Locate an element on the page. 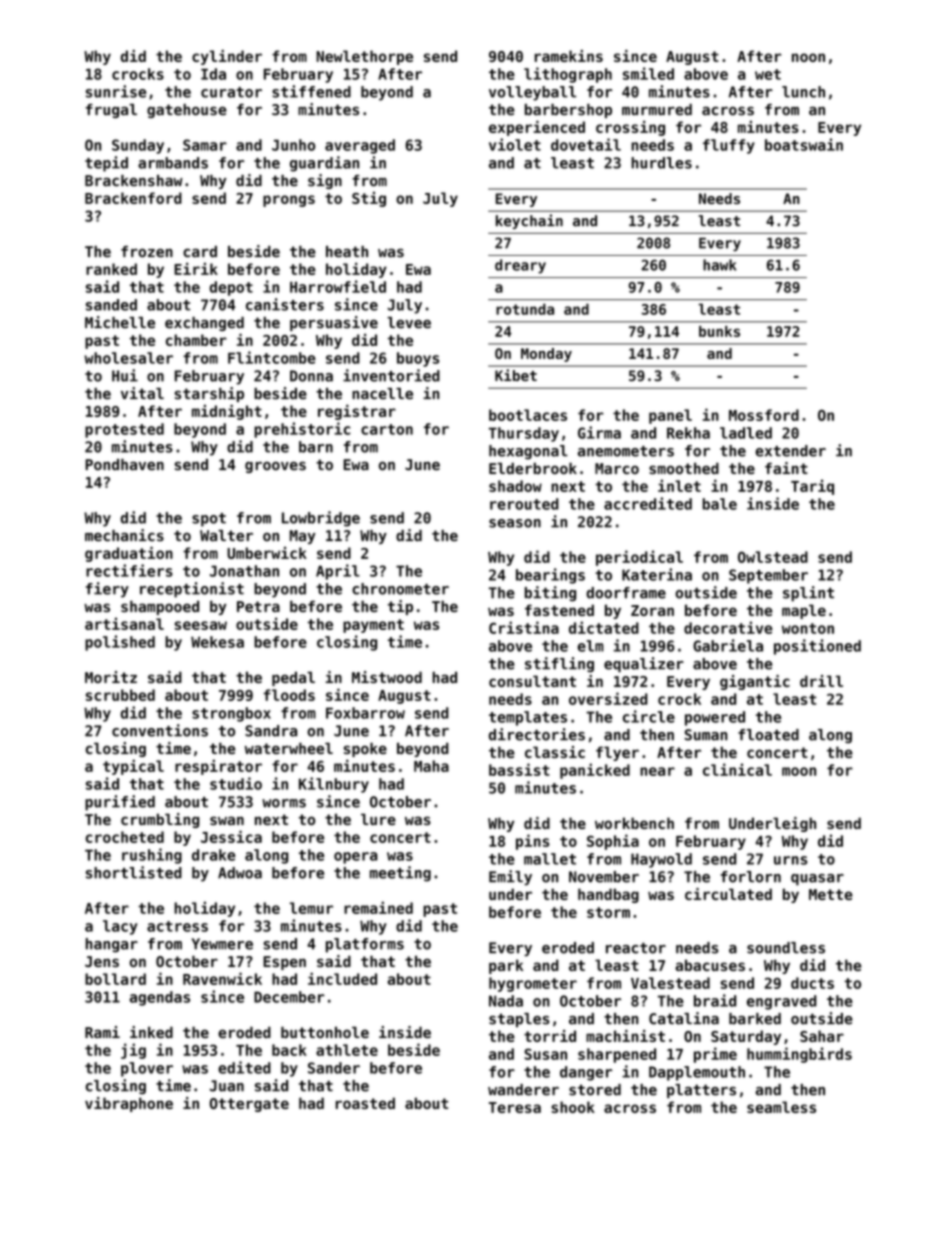  smiled is located at coordinates (648, 73).
